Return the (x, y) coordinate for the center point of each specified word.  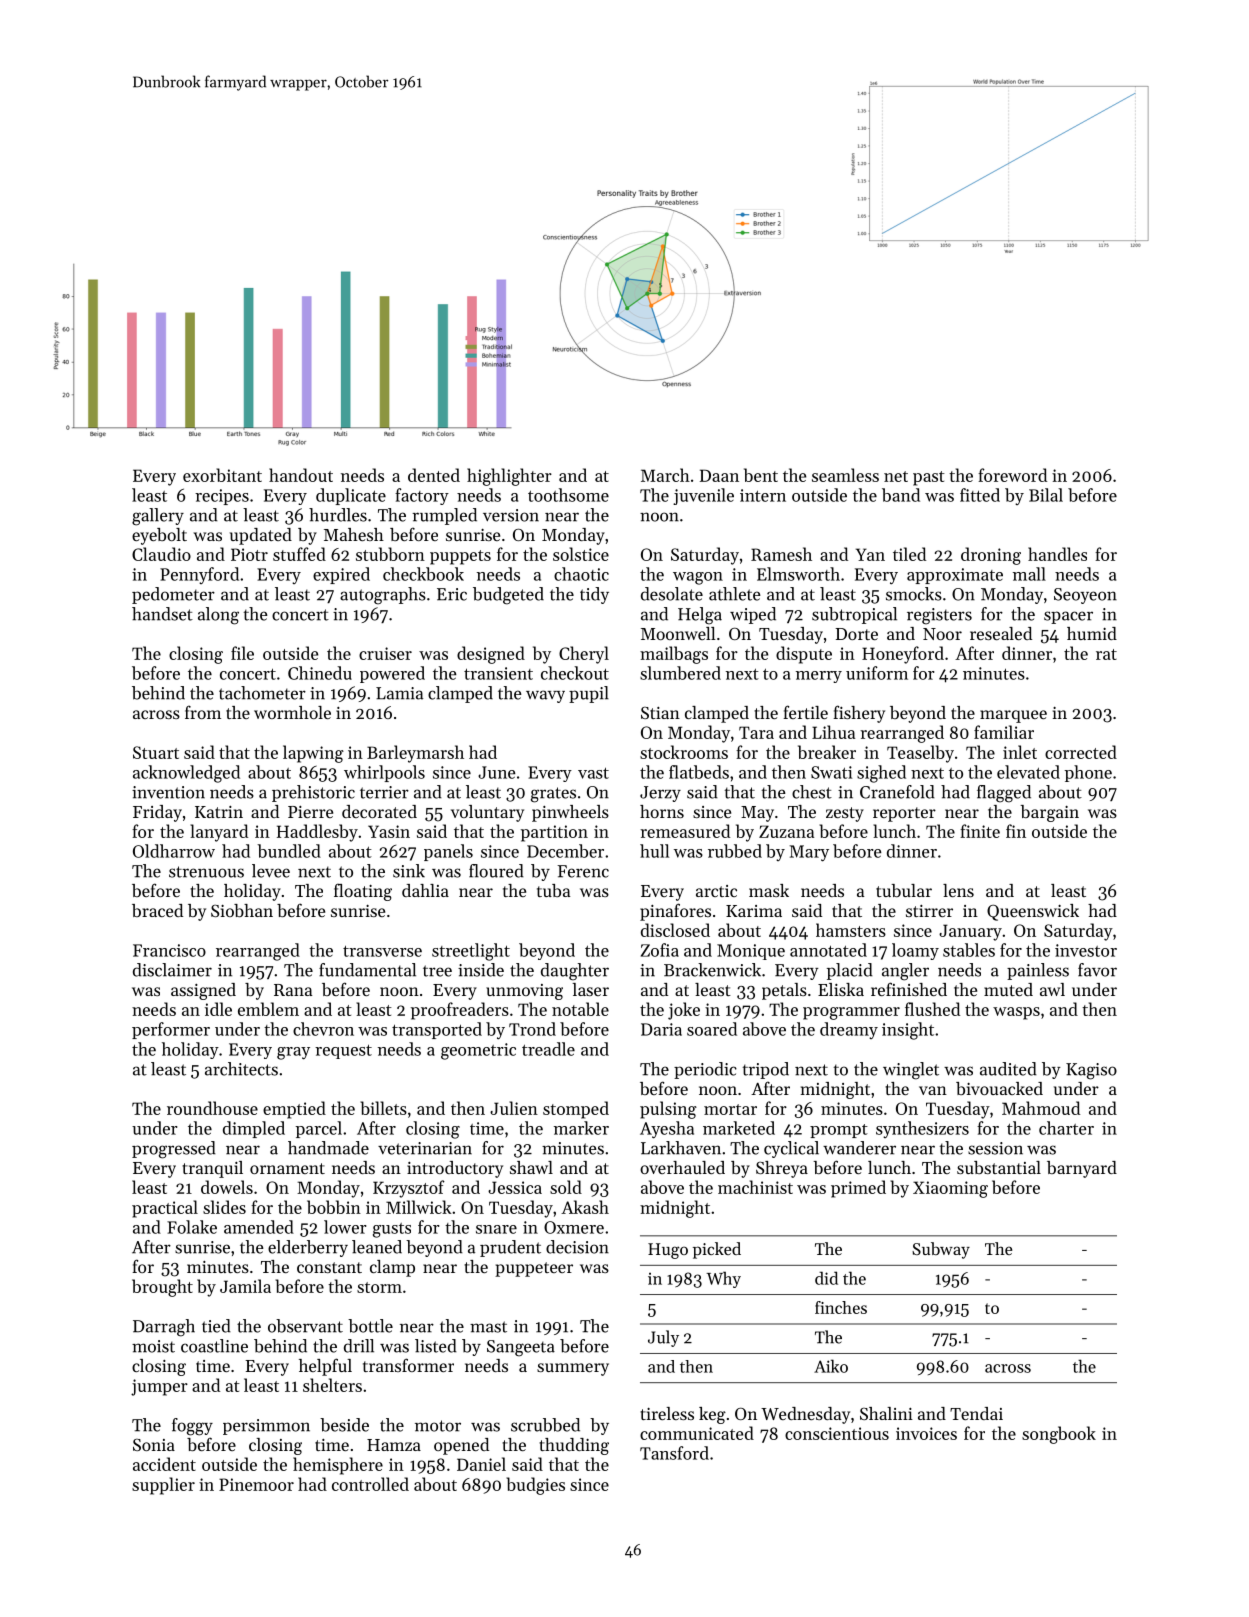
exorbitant (222, 475)
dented (434, 475)
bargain (1049, 813)
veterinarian (425, 1148)
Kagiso (1091, 1071)
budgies (535, 1486)
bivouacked (999, 1088)
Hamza (394, 1445)
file (242, 653)
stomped (576, 1110)
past (929, 478)
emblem (268, 1009)
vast (593, 773)
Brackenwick (712, 970)
